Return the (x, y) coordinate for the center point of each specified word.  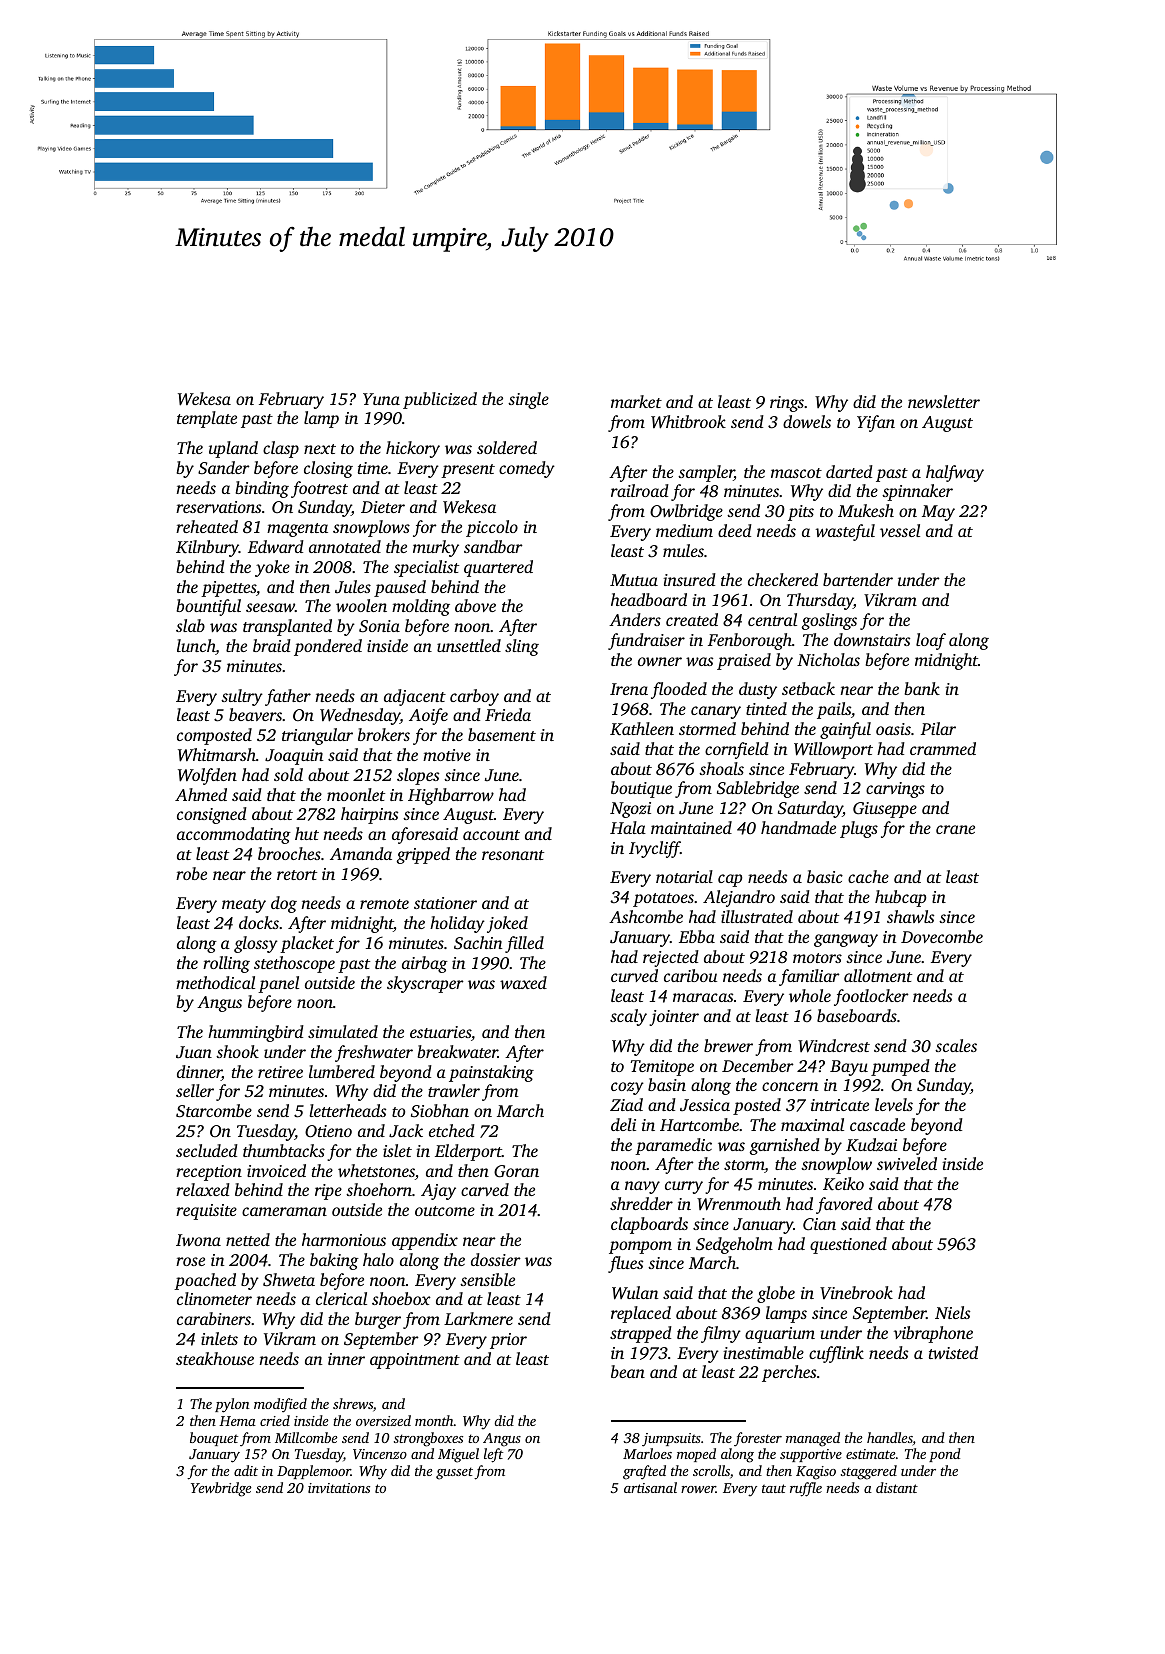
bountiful (208, 607)
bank (922, 688)
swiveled (907, 1163)
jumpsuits (671, 1440)
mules (683, 550)
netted (248, 1239)
